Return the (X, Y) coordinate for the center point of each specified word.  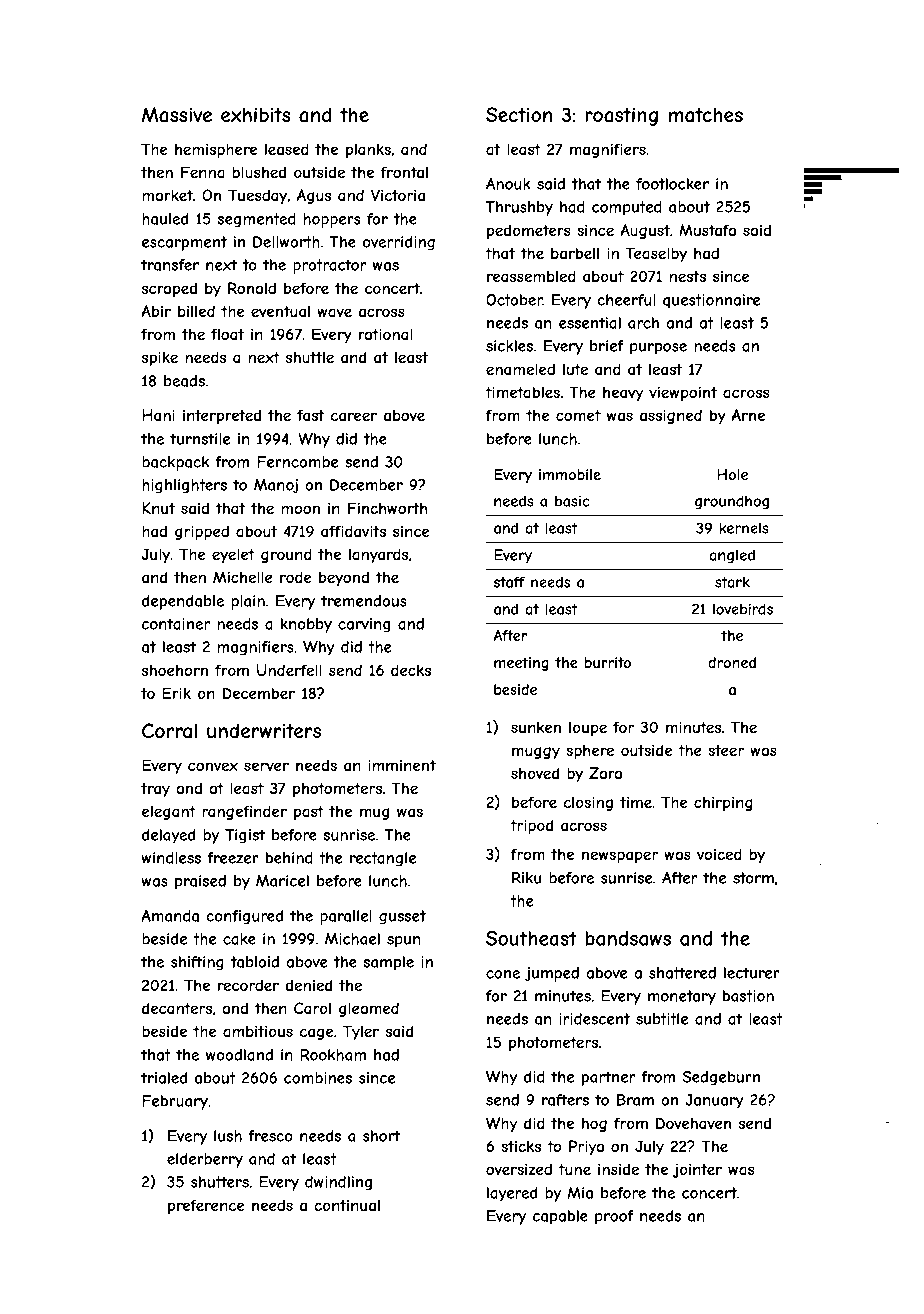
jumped (552, 974)
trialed (164, 1078)
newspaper (620, 857)
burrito (608, 662)
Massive (177, 114)
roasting (621, 116)
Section (519, 114)
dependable (183, 602)
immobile (570, 474)
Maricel (282, 881)
